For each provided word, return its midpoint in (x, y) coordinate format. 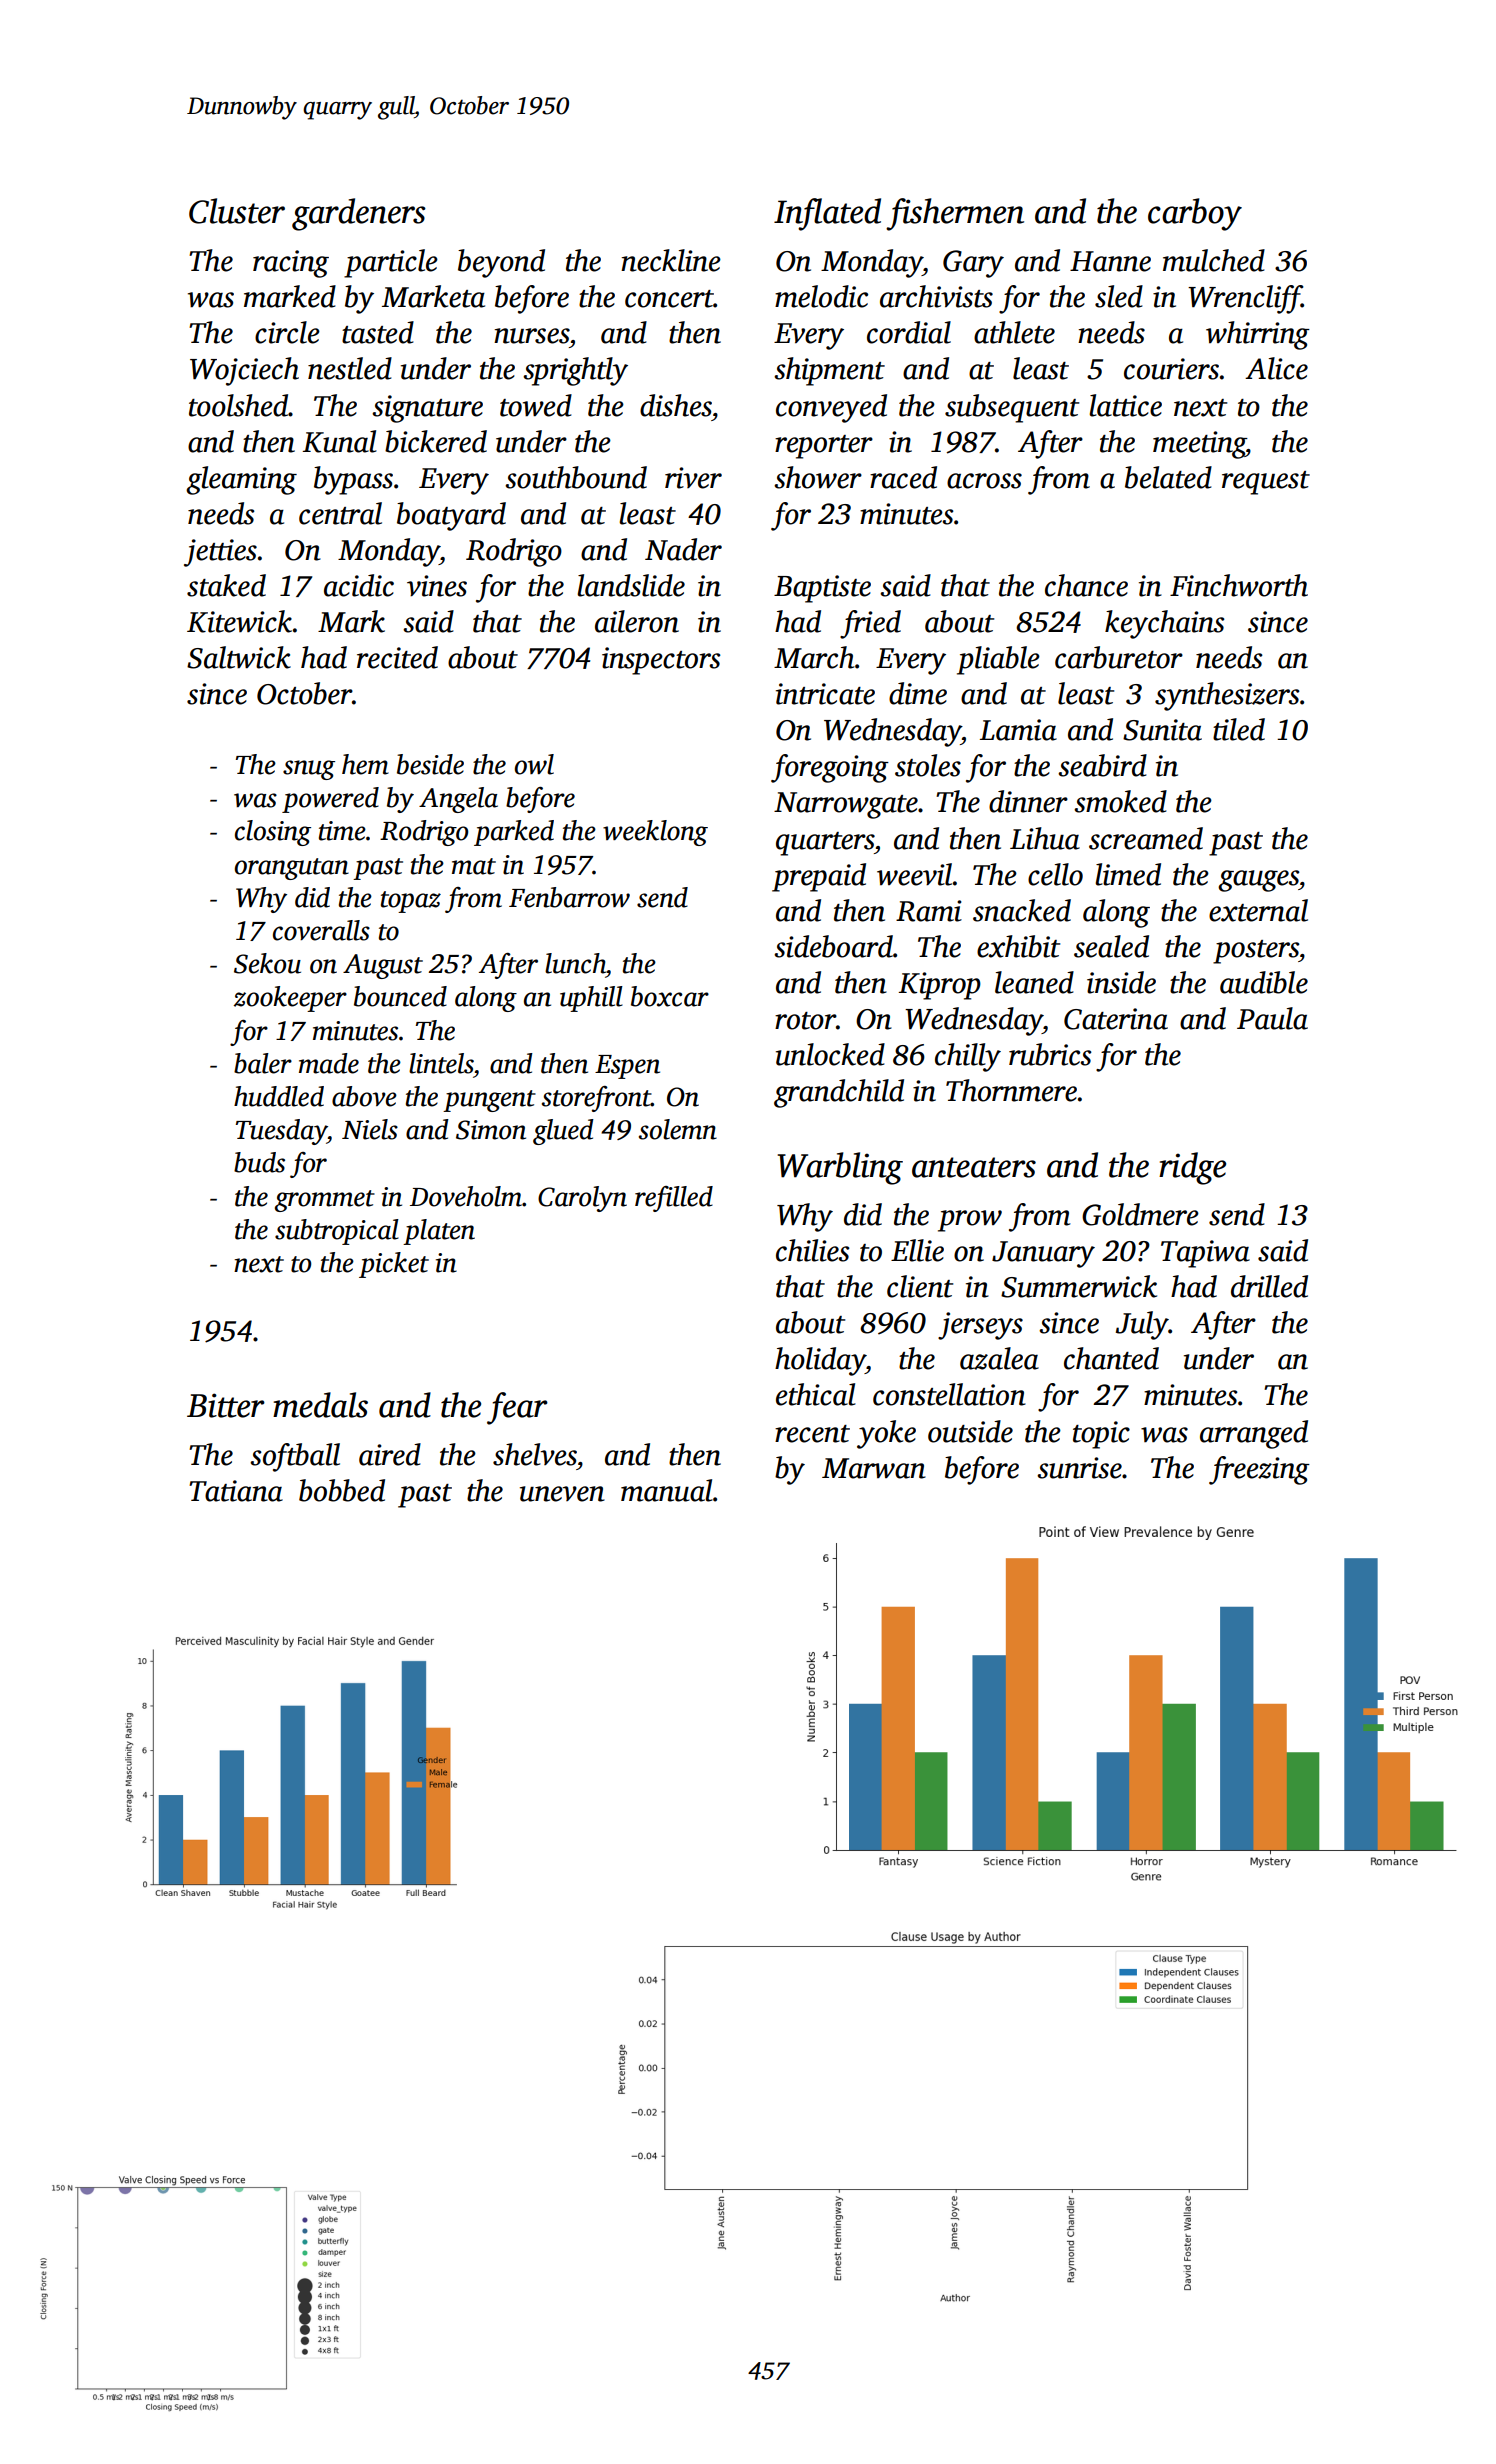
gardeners (359, 214)
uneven (562, 1494)
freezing (1259, 1470)
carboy (1195, 214)
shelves (535, 1454)
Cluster (237, 211)
